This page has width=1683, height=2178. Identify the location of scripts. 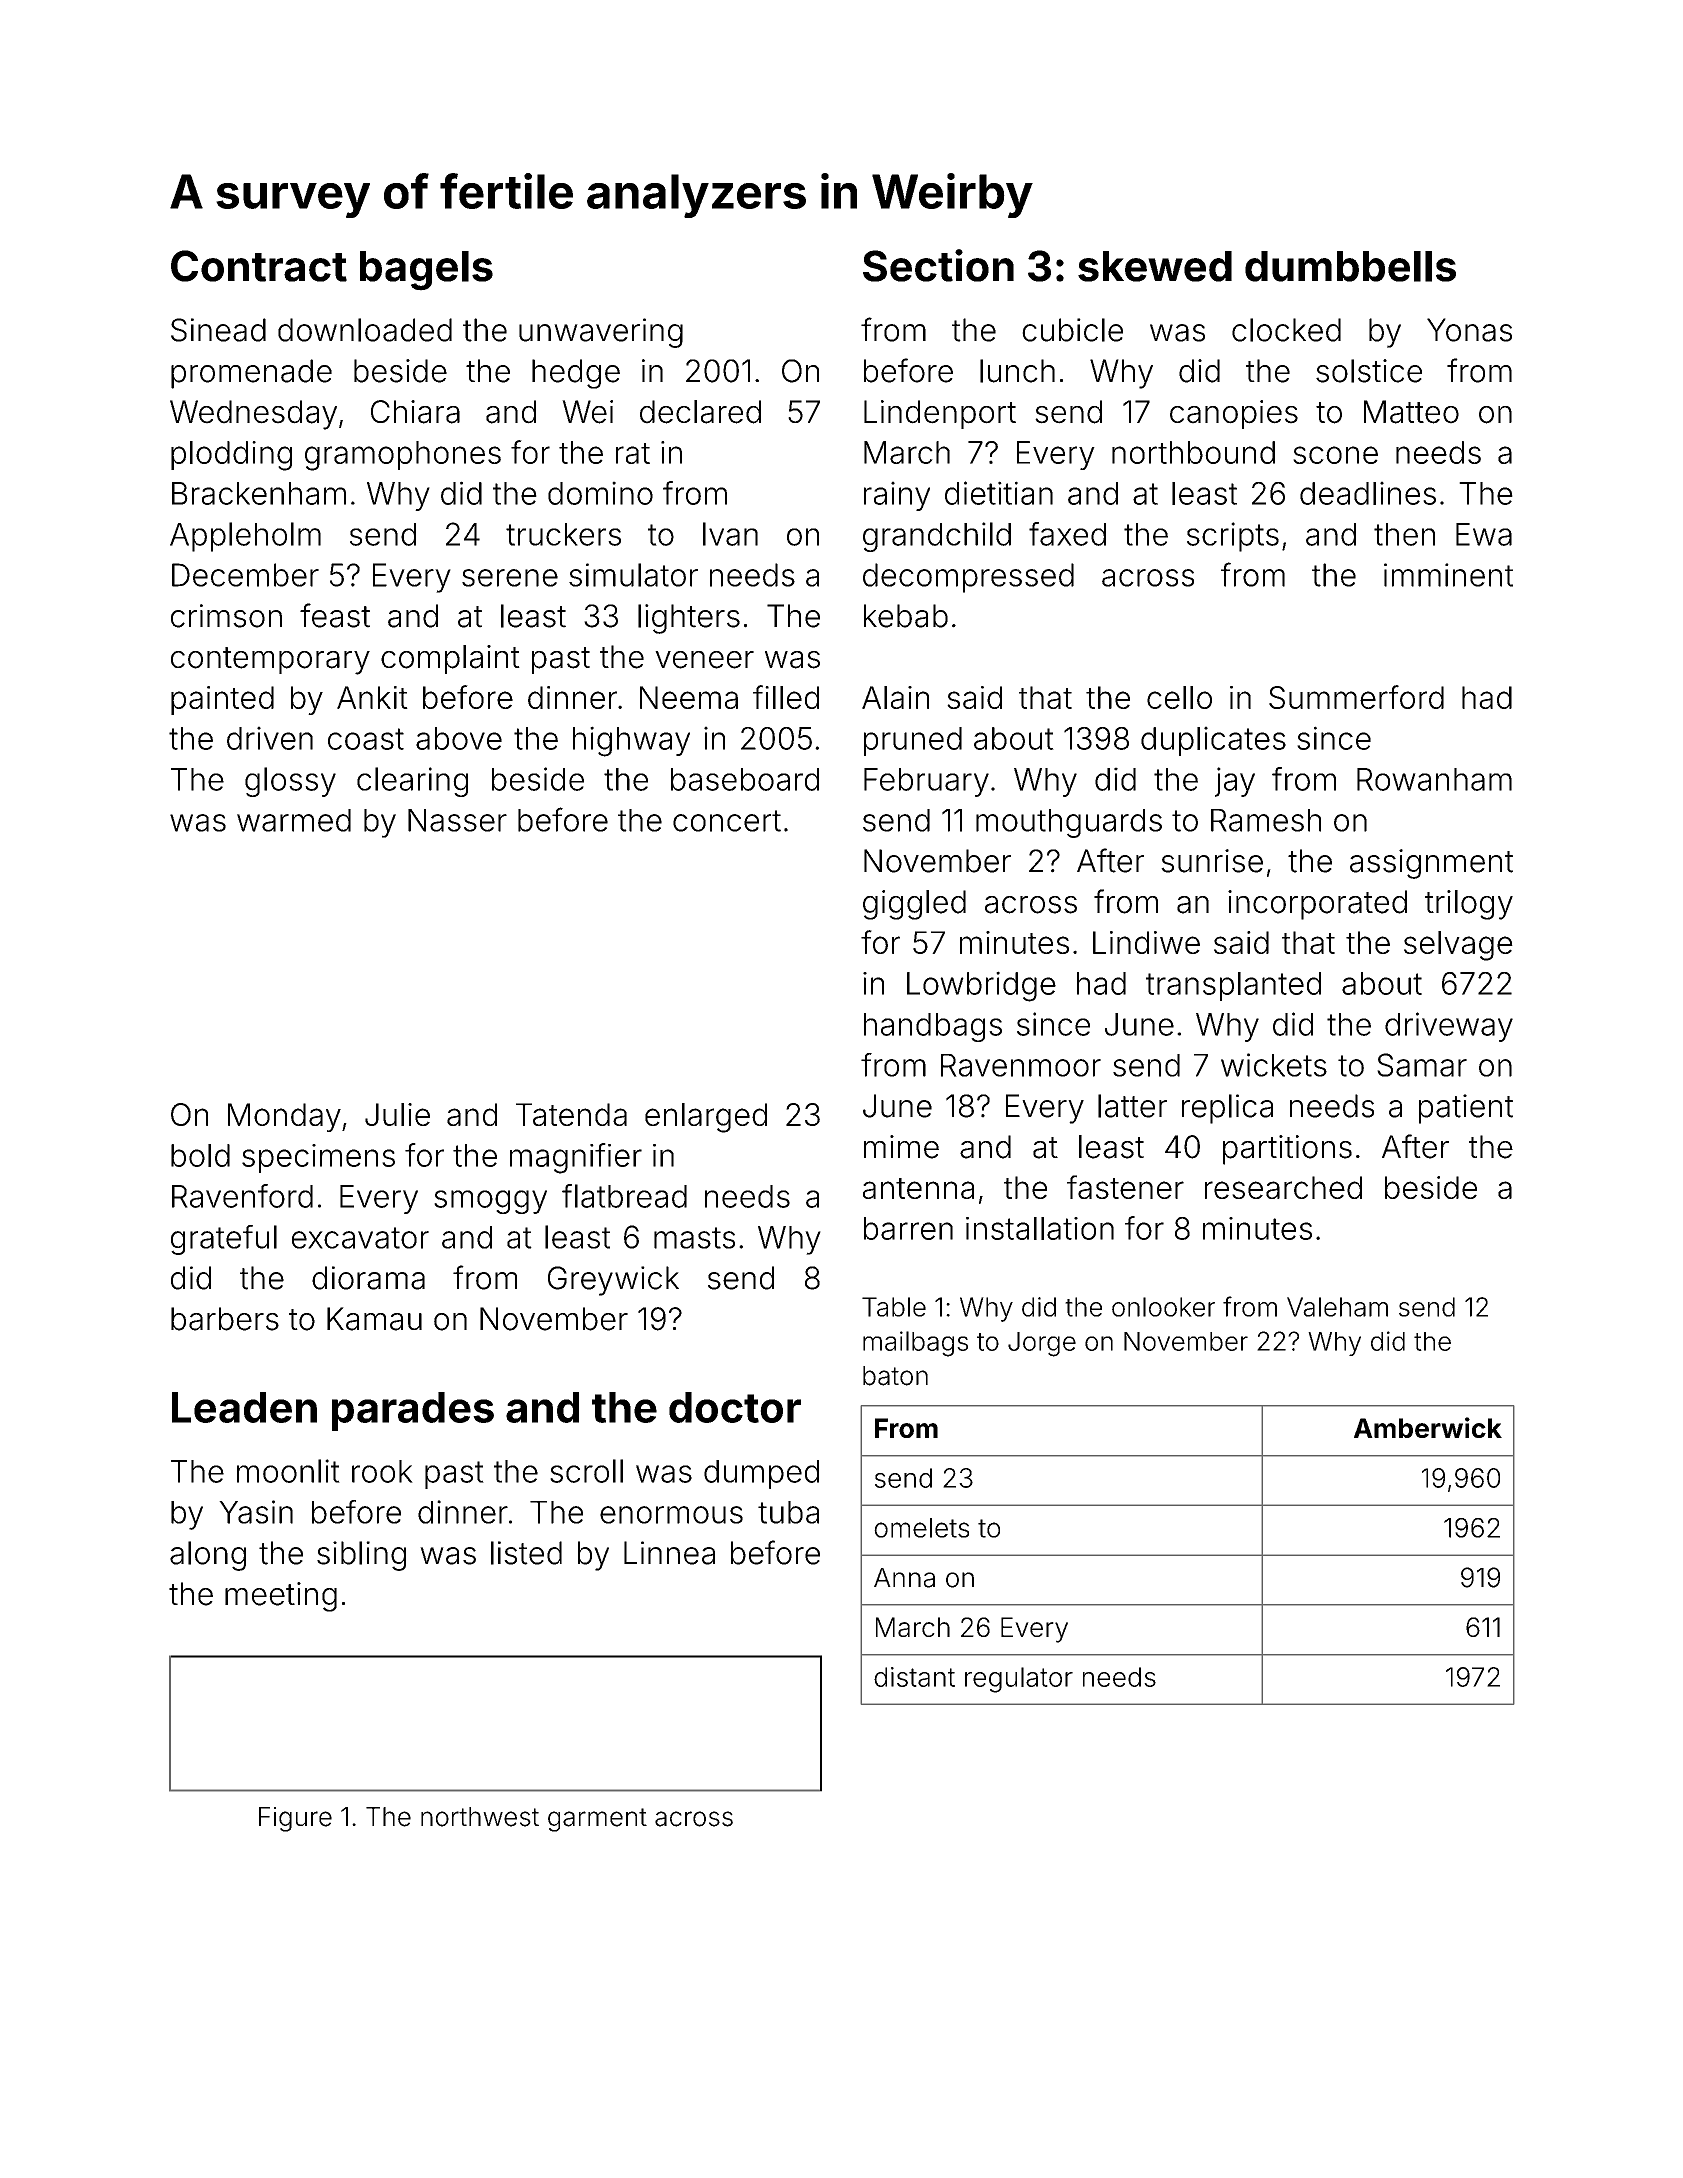
(1233, 537).
